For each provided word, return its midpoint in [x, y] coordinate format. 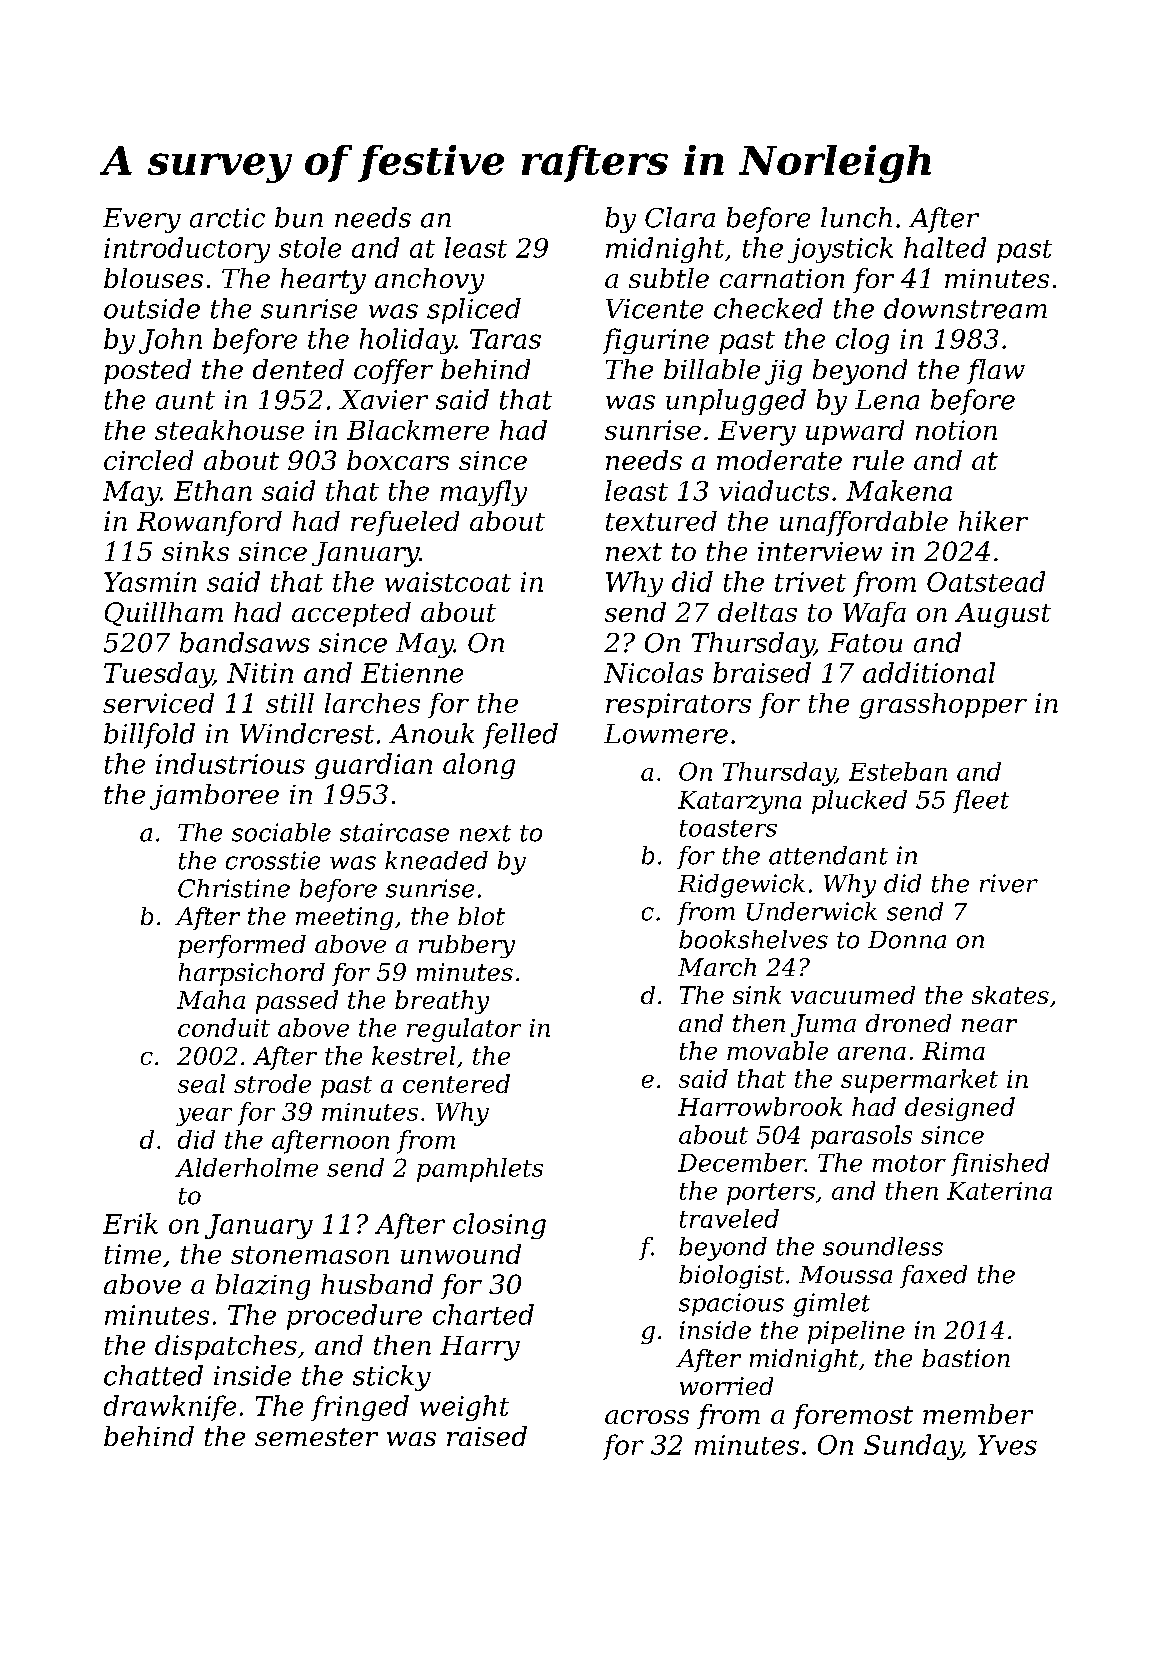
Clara [680, 217]
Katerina [999, 1191]
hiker [993, 521]
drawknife [170, 1408]
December [741, 1162]
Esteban [898, 771]
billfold [149, 736]
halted [945, 247]
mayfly [483, 493]
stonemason [310, 1255]
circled [148, 460]
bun [299, 217]
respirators [678, 705]
